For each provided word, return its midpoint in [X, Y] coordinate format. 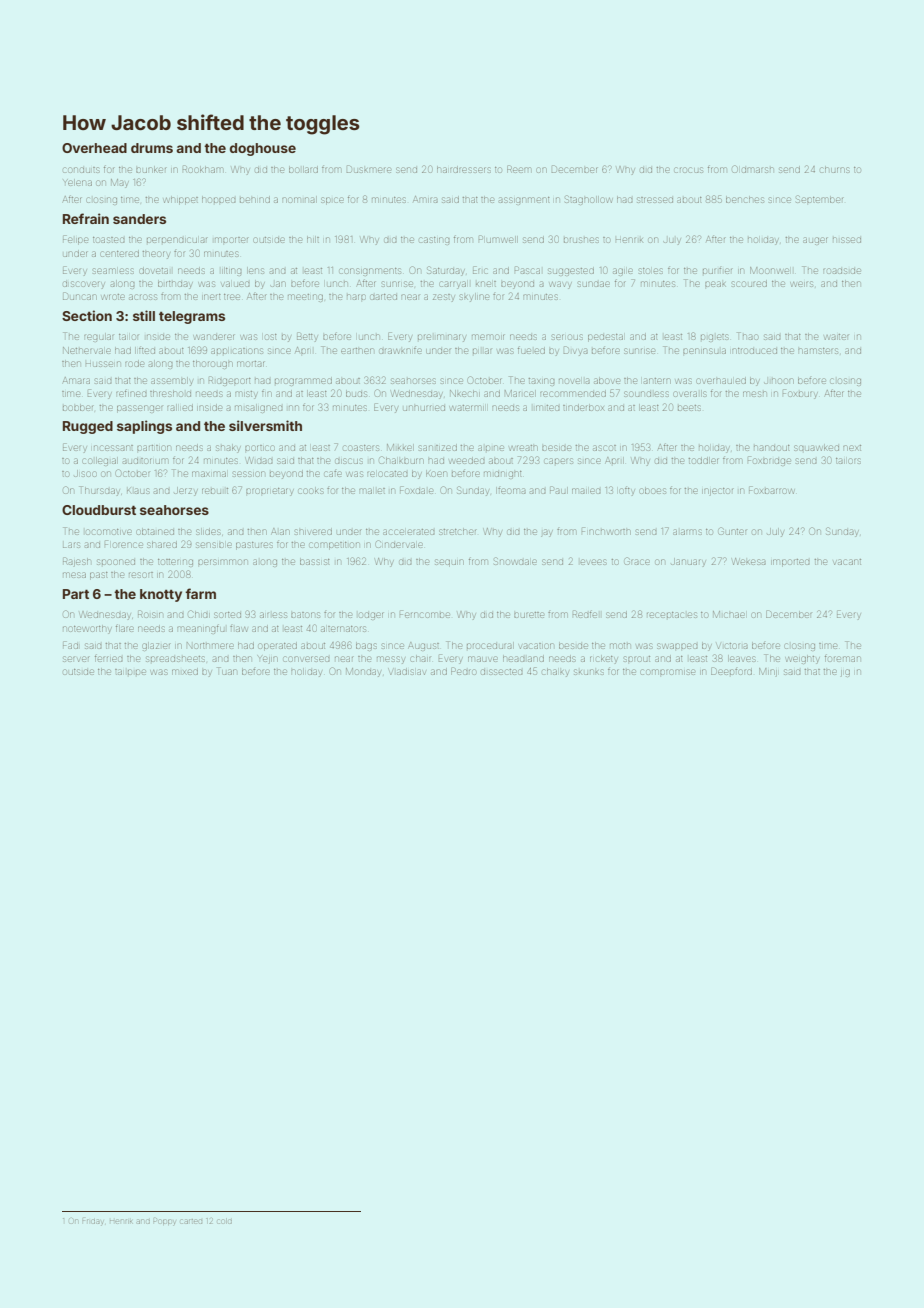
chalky [555, 673]
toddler [703, 460]
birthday [175, 285]
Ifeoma [512, 491]
